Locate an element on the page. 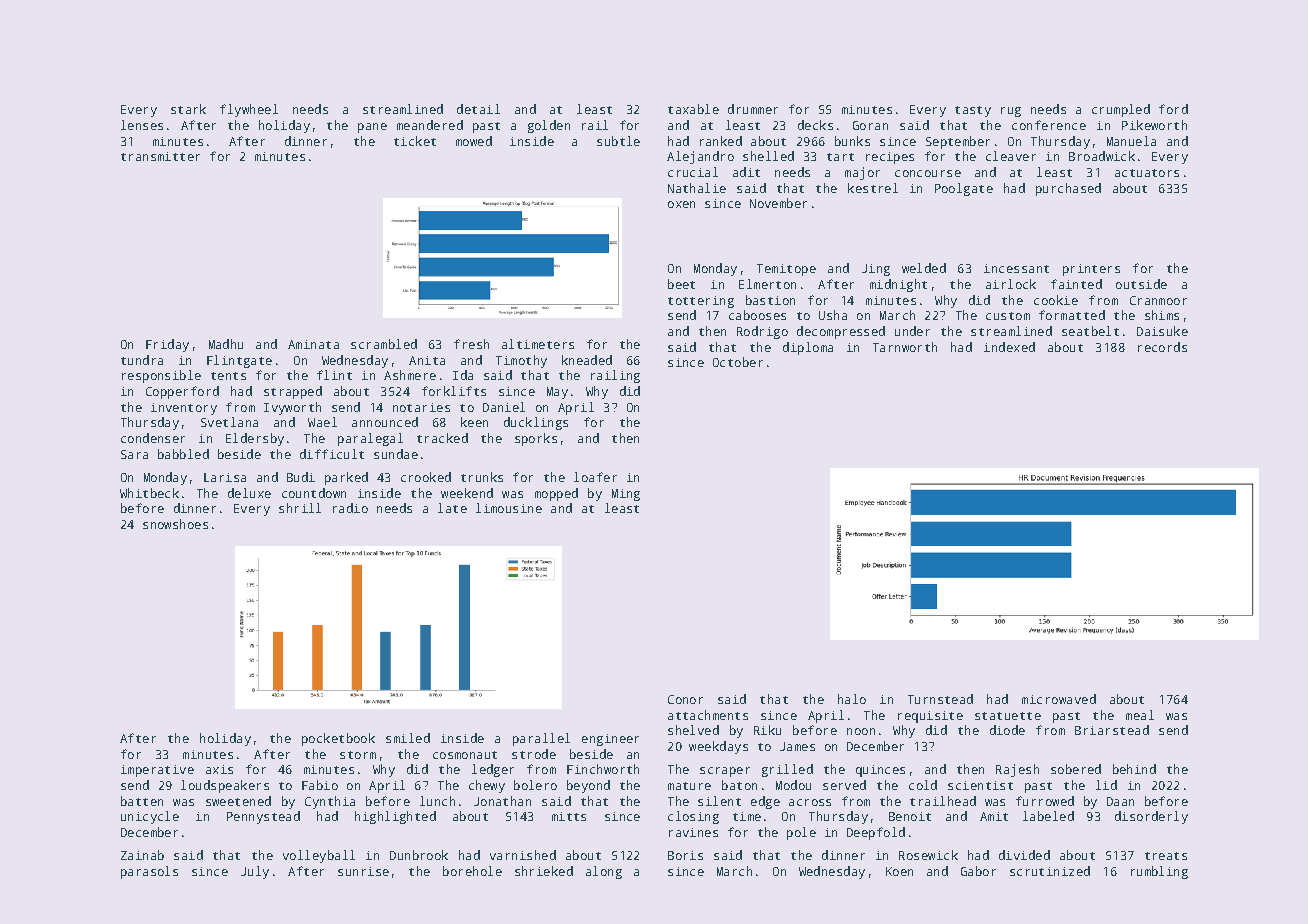  Turnstead is located at coordinates (940, 699).
